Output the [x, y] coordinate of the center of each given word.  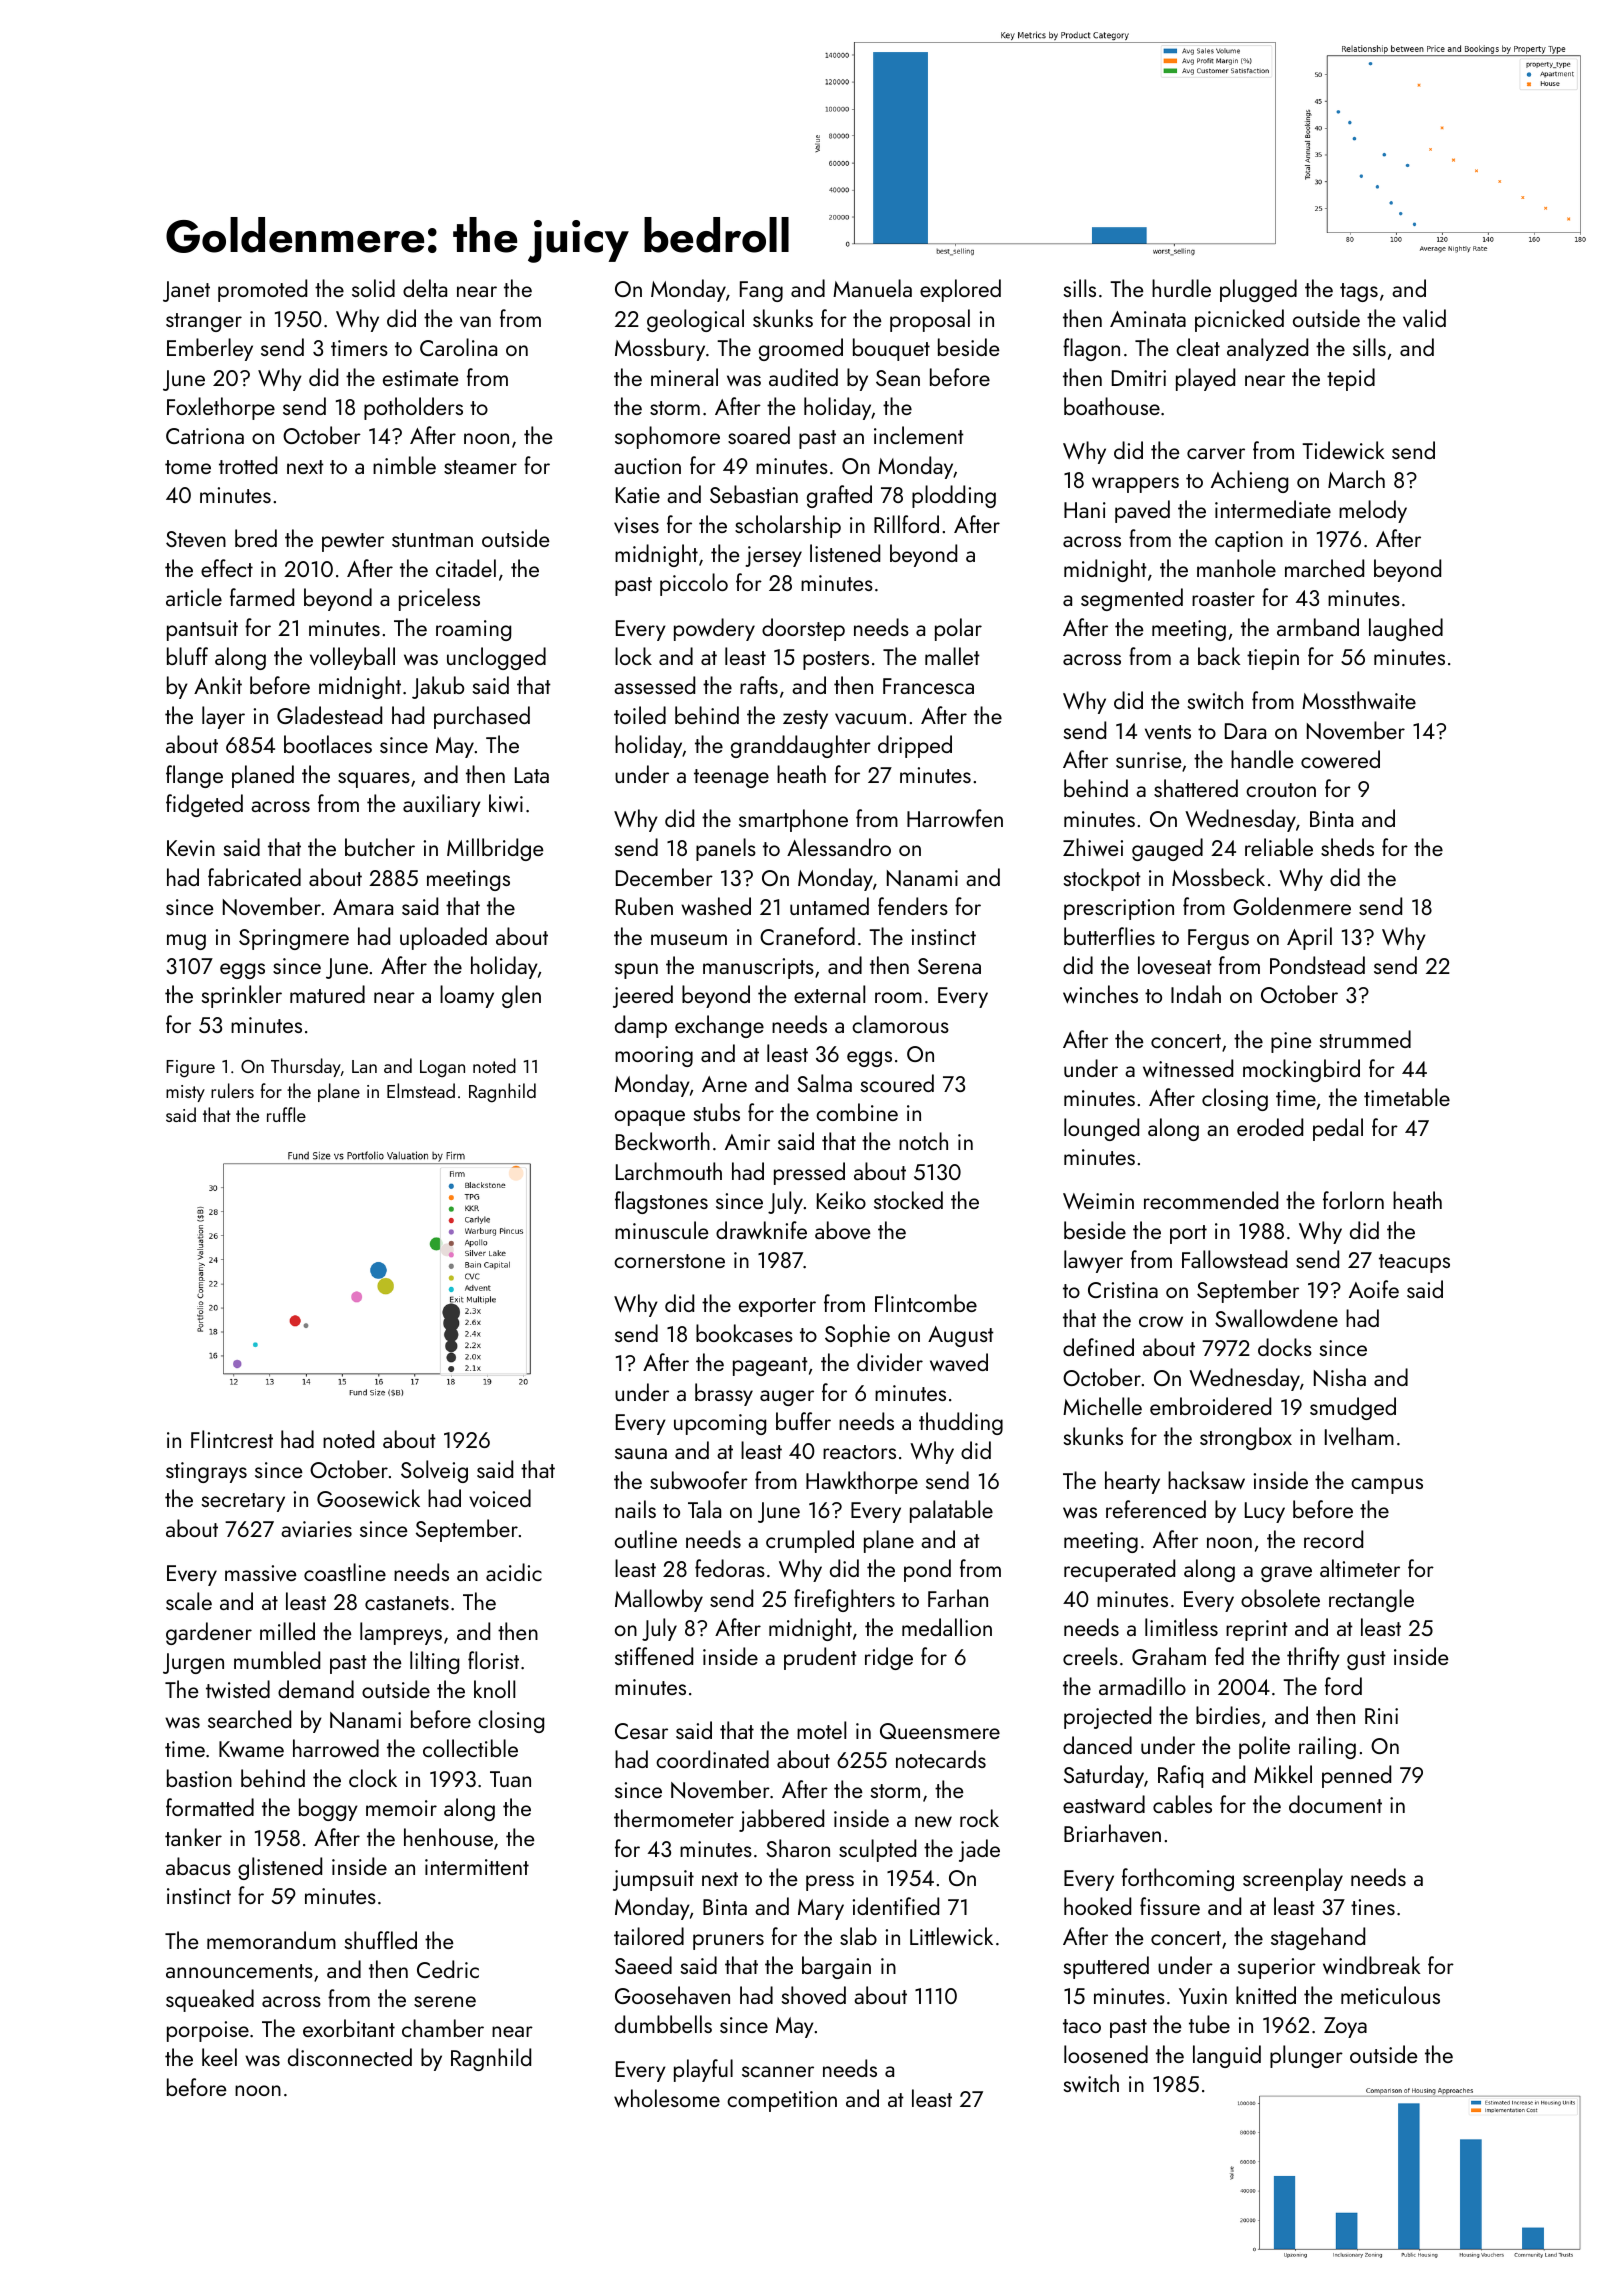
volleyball [352, 658]
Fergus [1218, 939]
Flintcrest [232, 1439]
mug [186, 942]
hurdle [1181, 288]
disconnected [350, 2057]
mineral [684, 377]
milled [287, 1631]
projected [1107, 1717]
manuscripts [758, 968]
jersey [773, 556]
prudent [820, 1658]
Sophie [857, 1335]
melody [1373, 511]
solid [373, 288]
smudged [1353, 1408]
